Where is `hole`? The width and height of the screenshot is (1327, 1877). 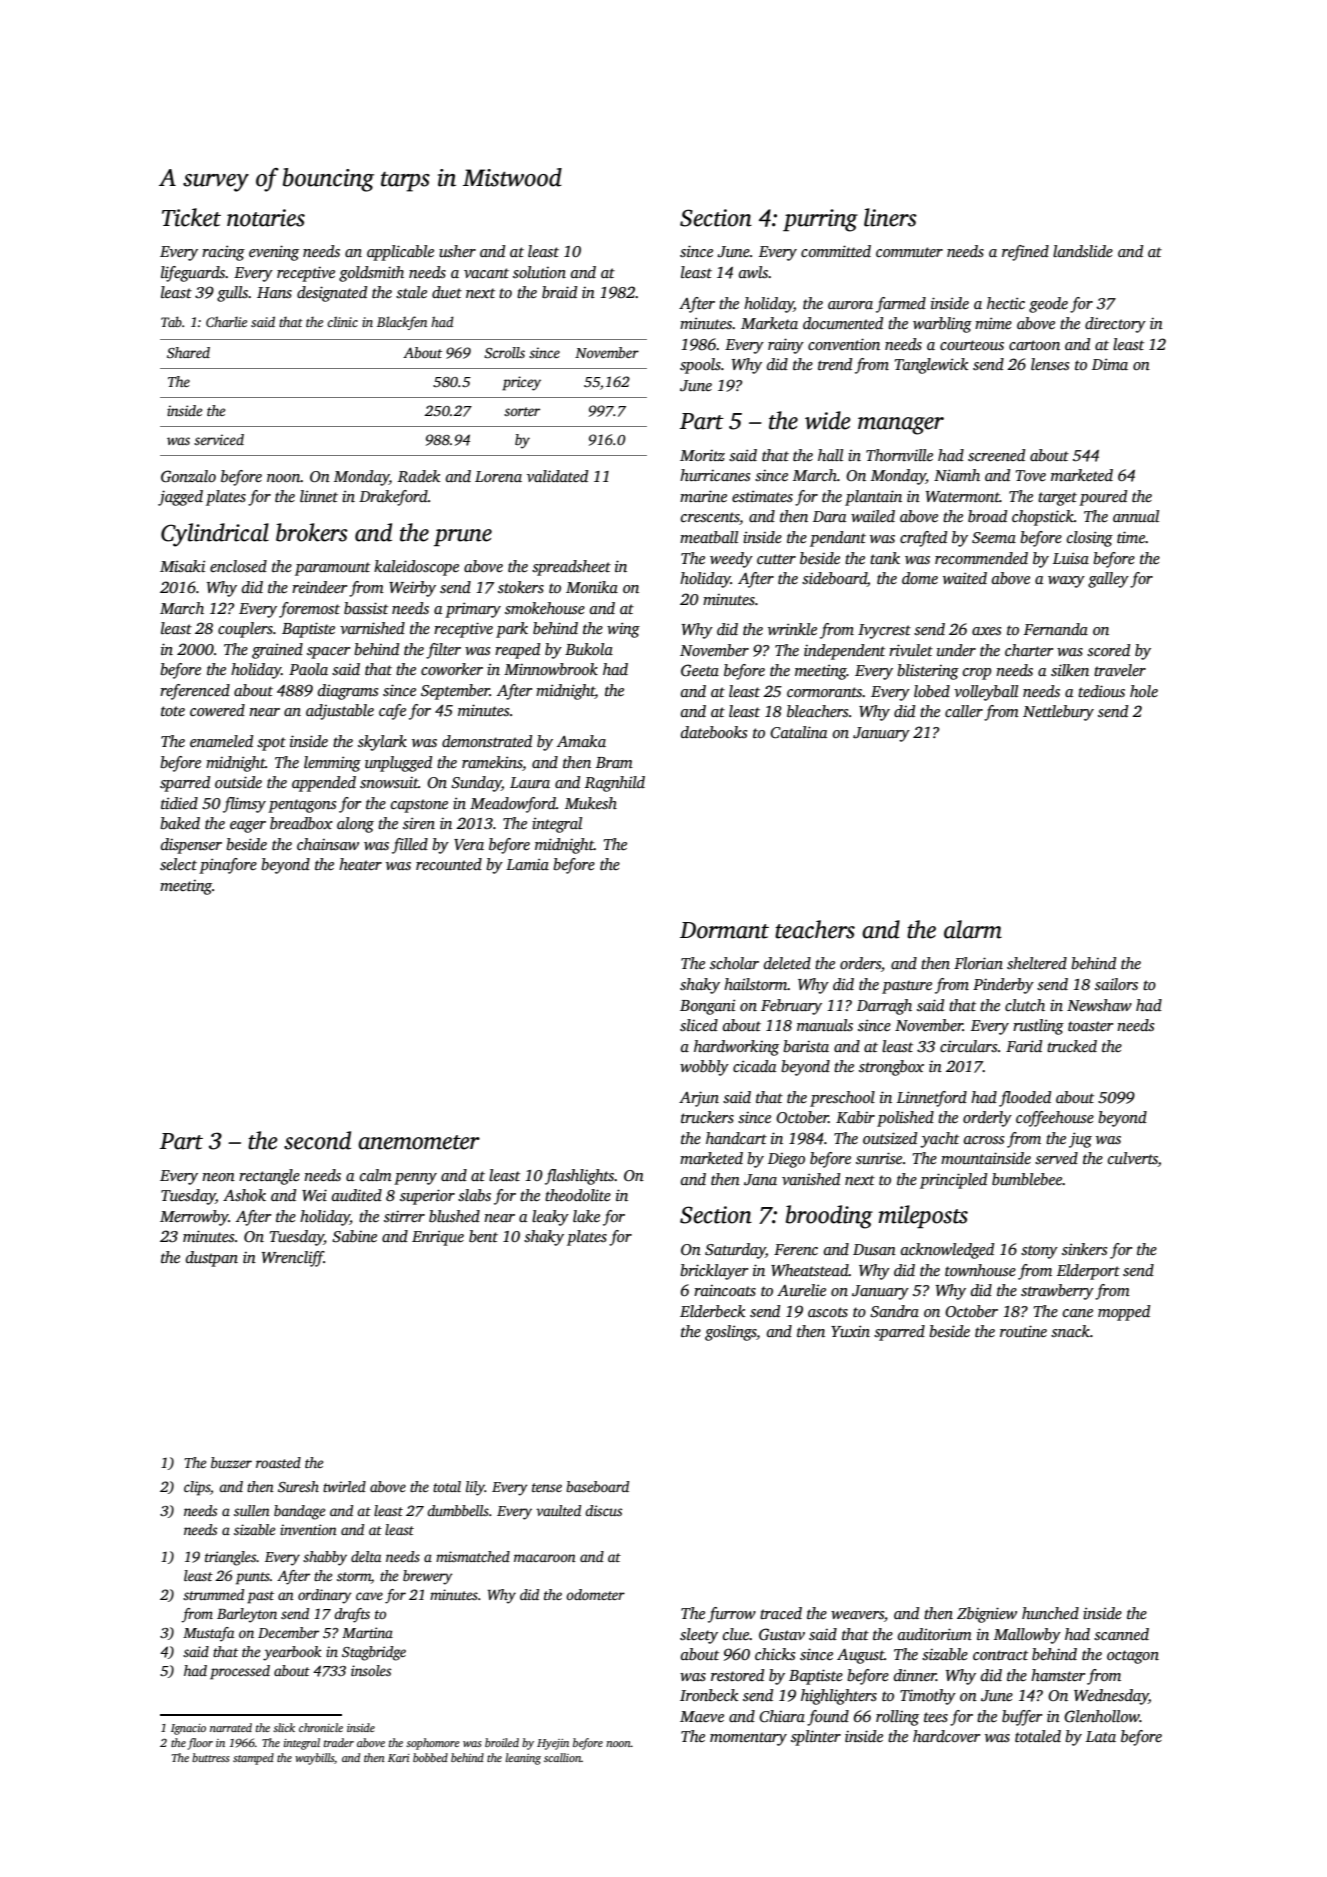
hole is located at coordinates (1144, 691).
